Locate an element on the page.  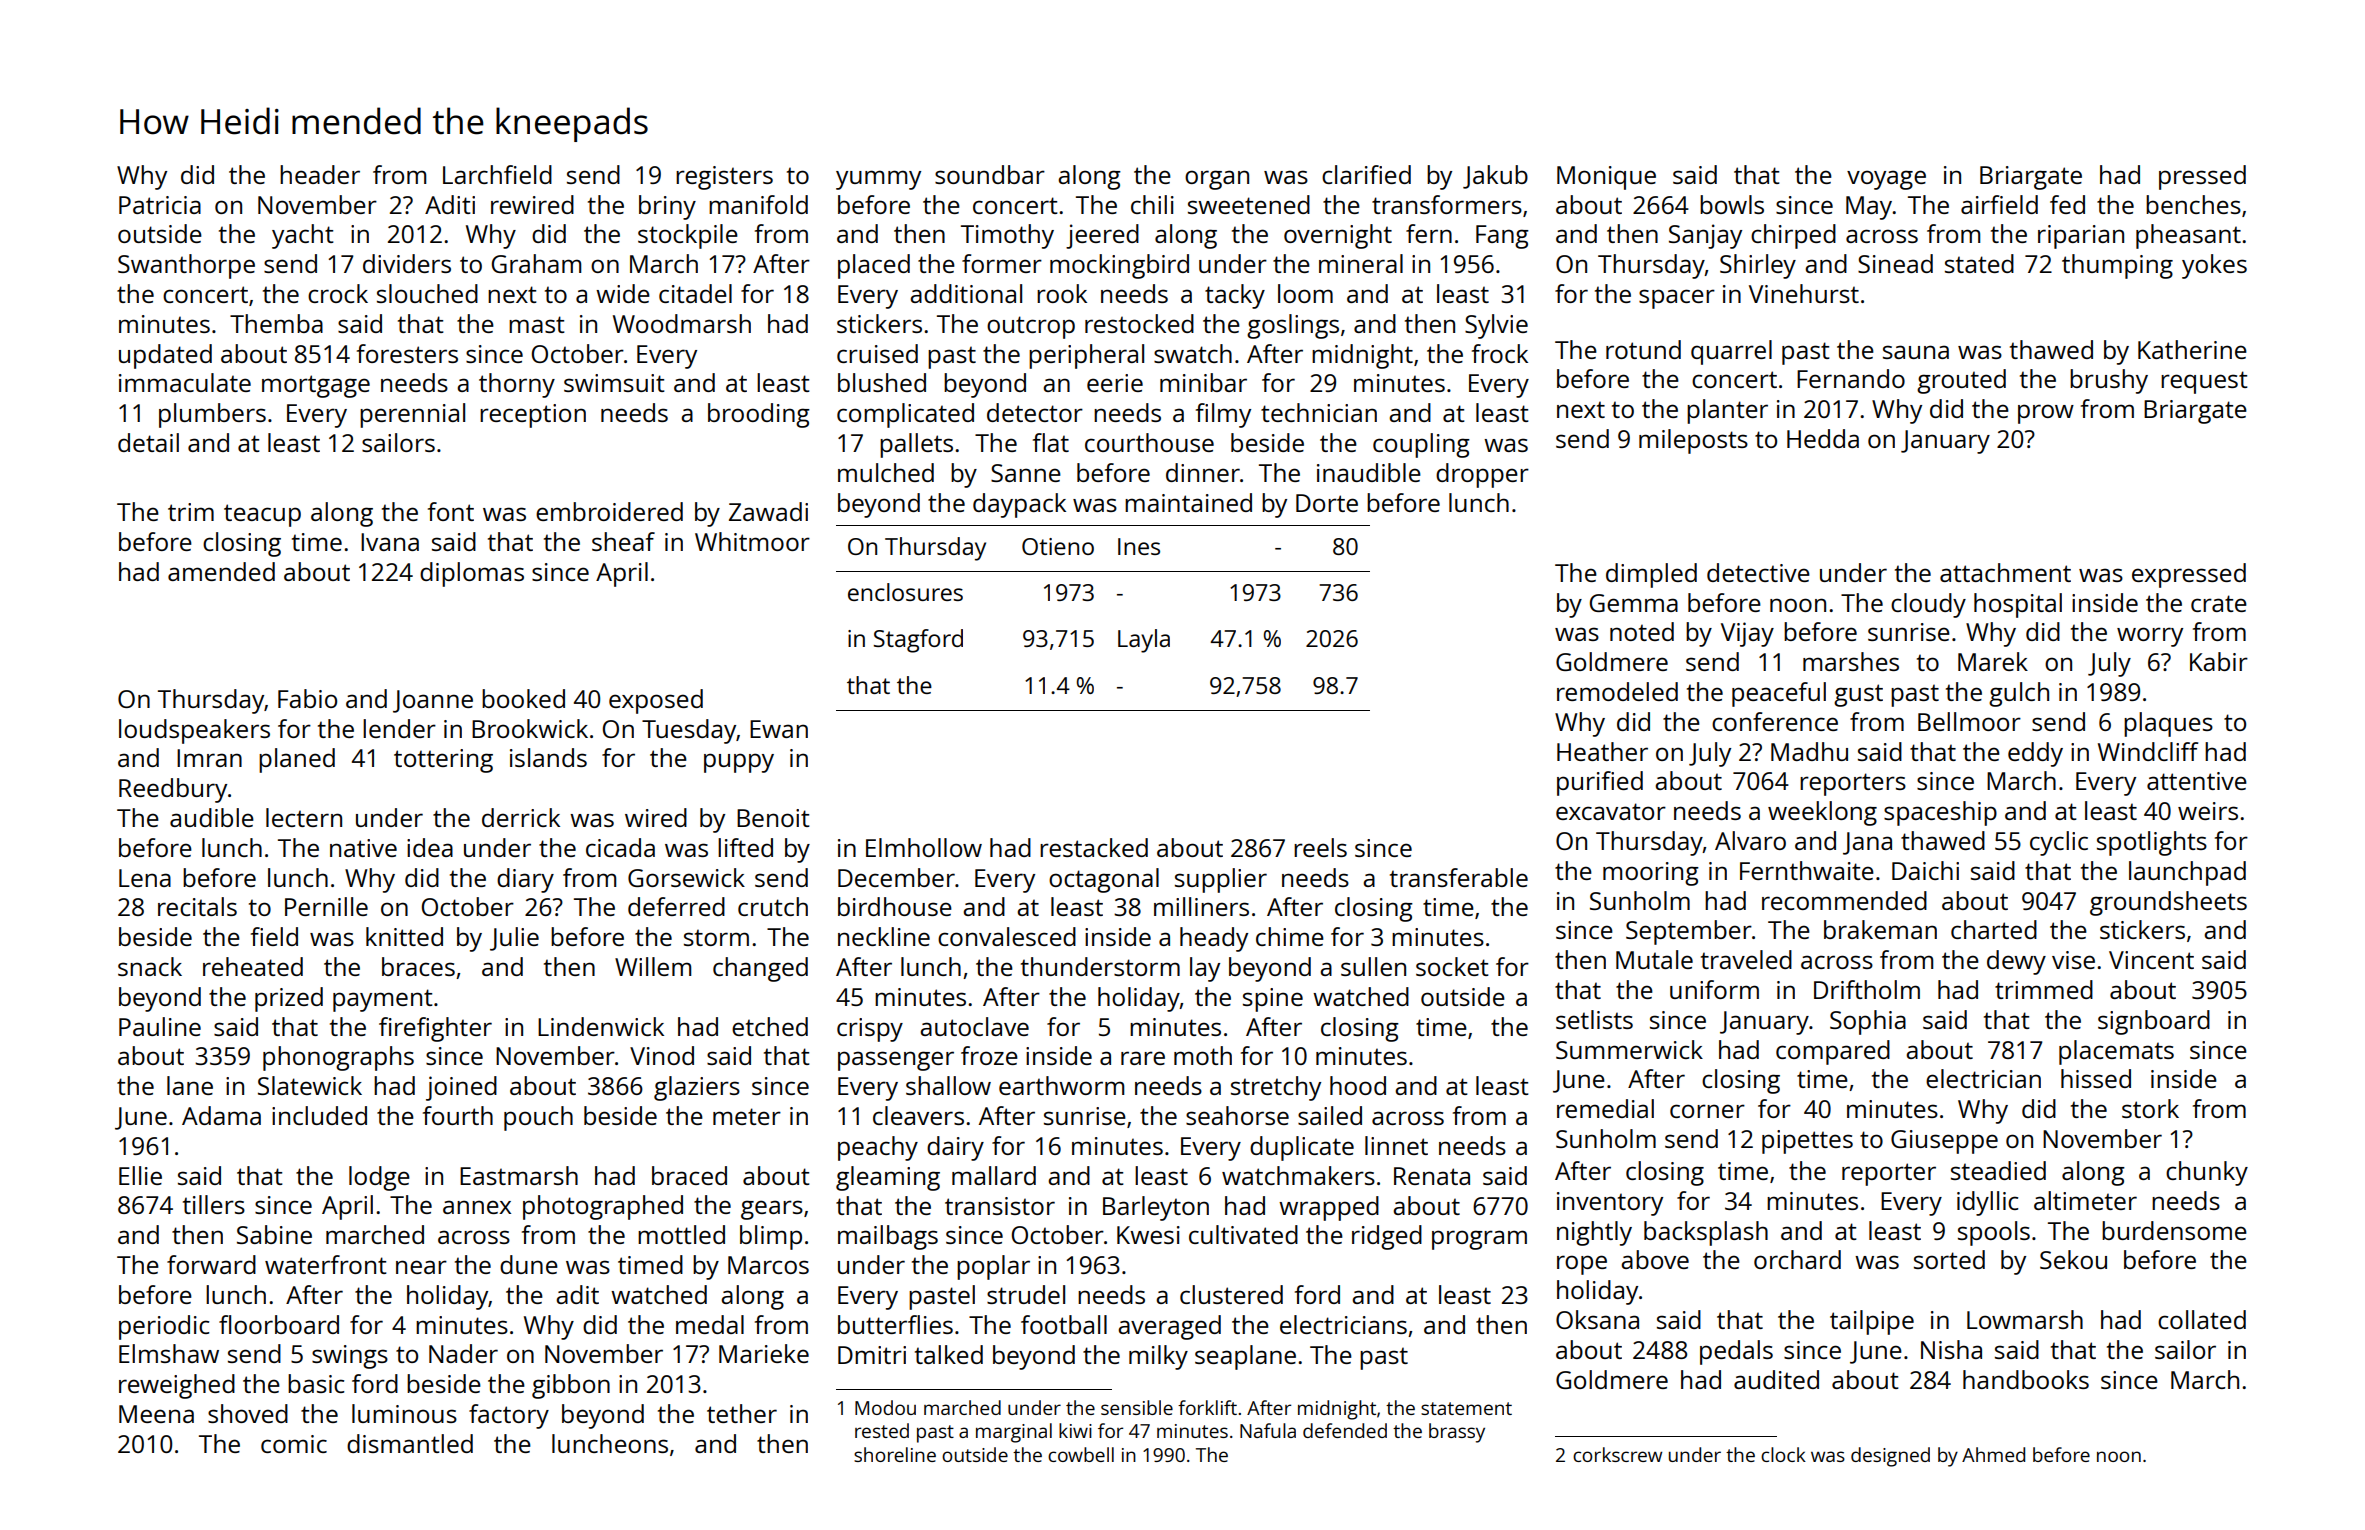
dewy is located at coordinates (2016, 962).
